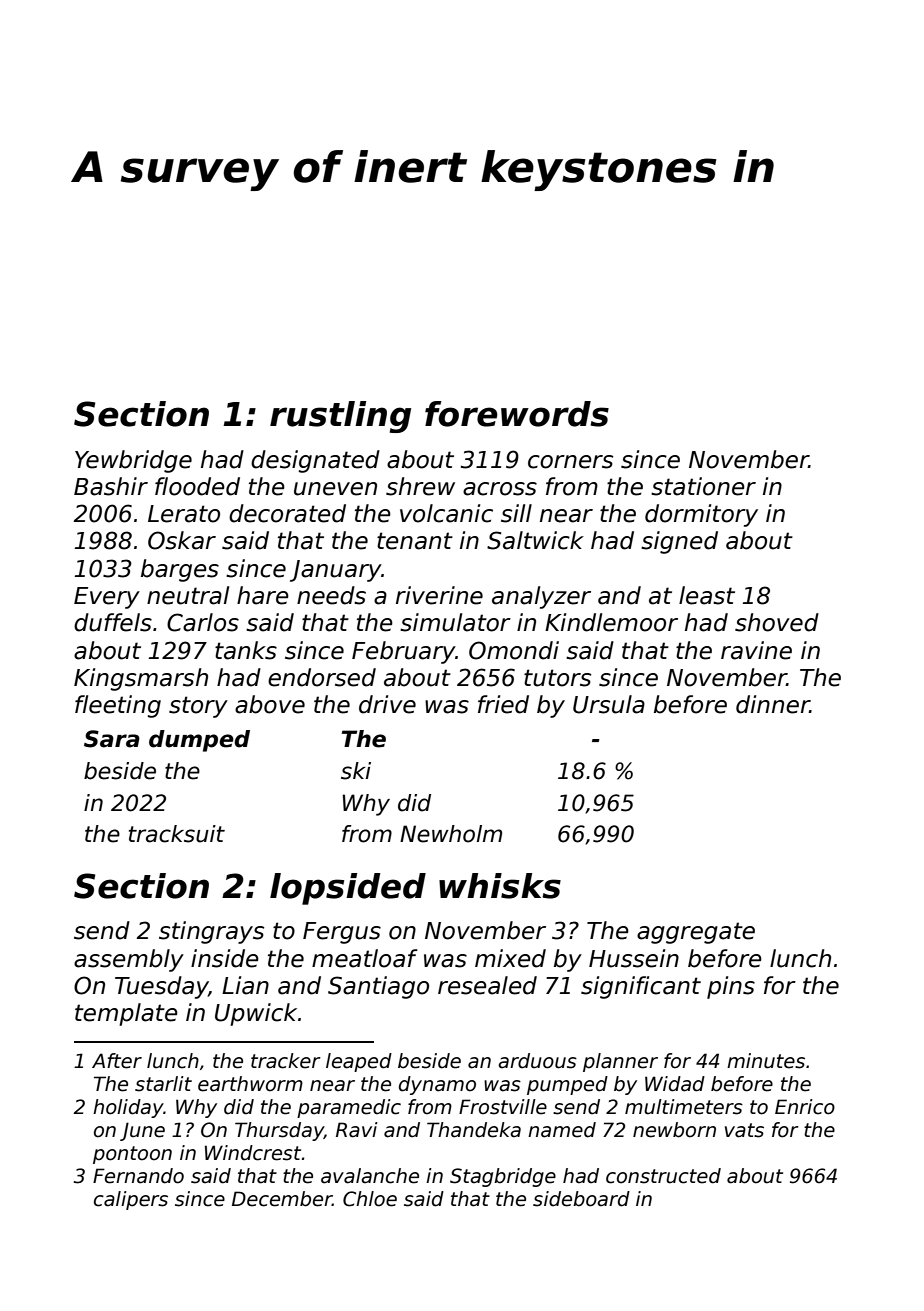 This screenshot has height=1311, width=924. I want to click on stationer, so click(703, 486).
